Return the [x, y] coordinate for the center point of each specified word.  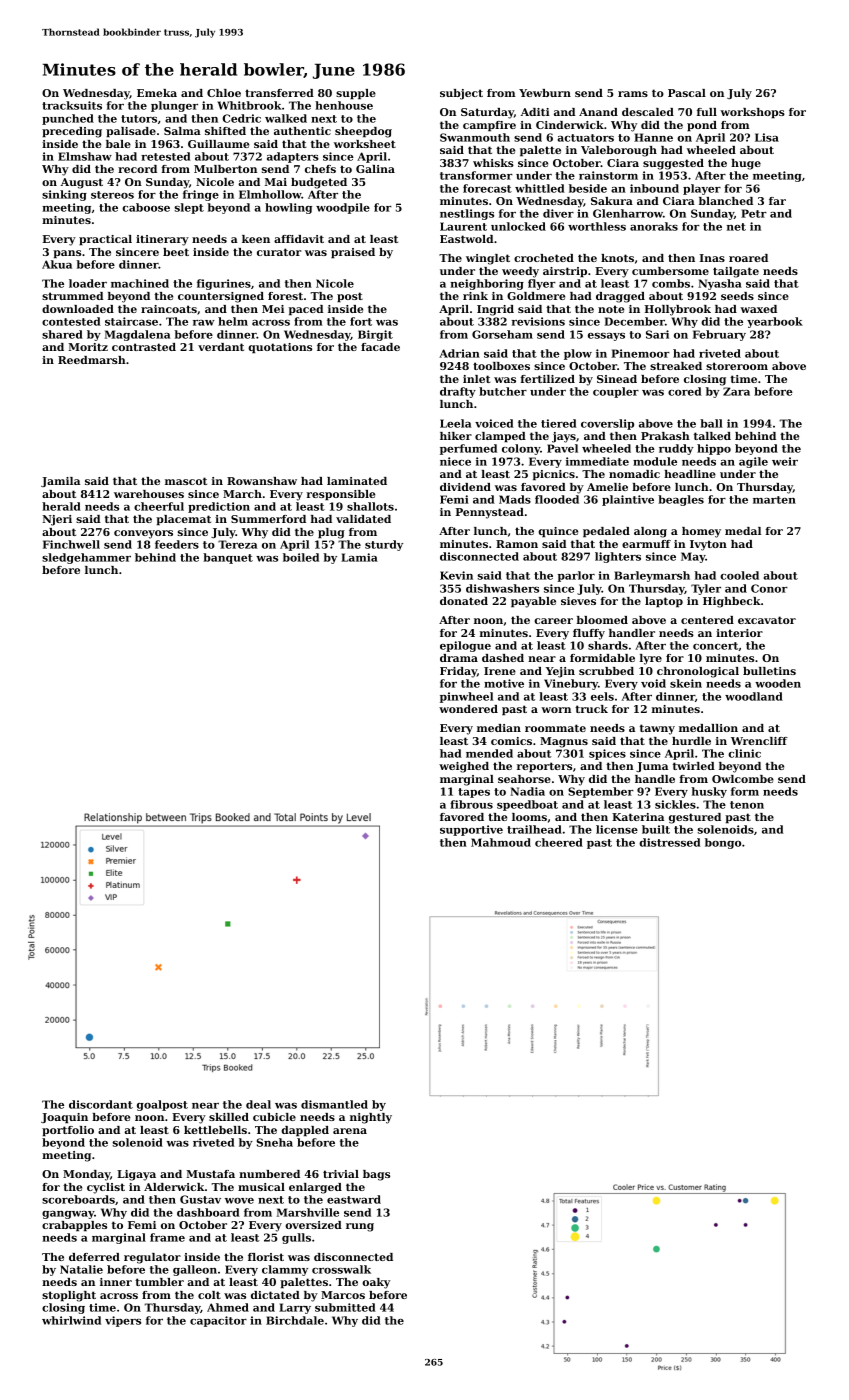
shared [62, 334]
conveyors [143, 534]
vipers [123, 1321]
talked [712, 436]
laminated [357, 481]
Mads [515, 499]
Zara [736, 391]
